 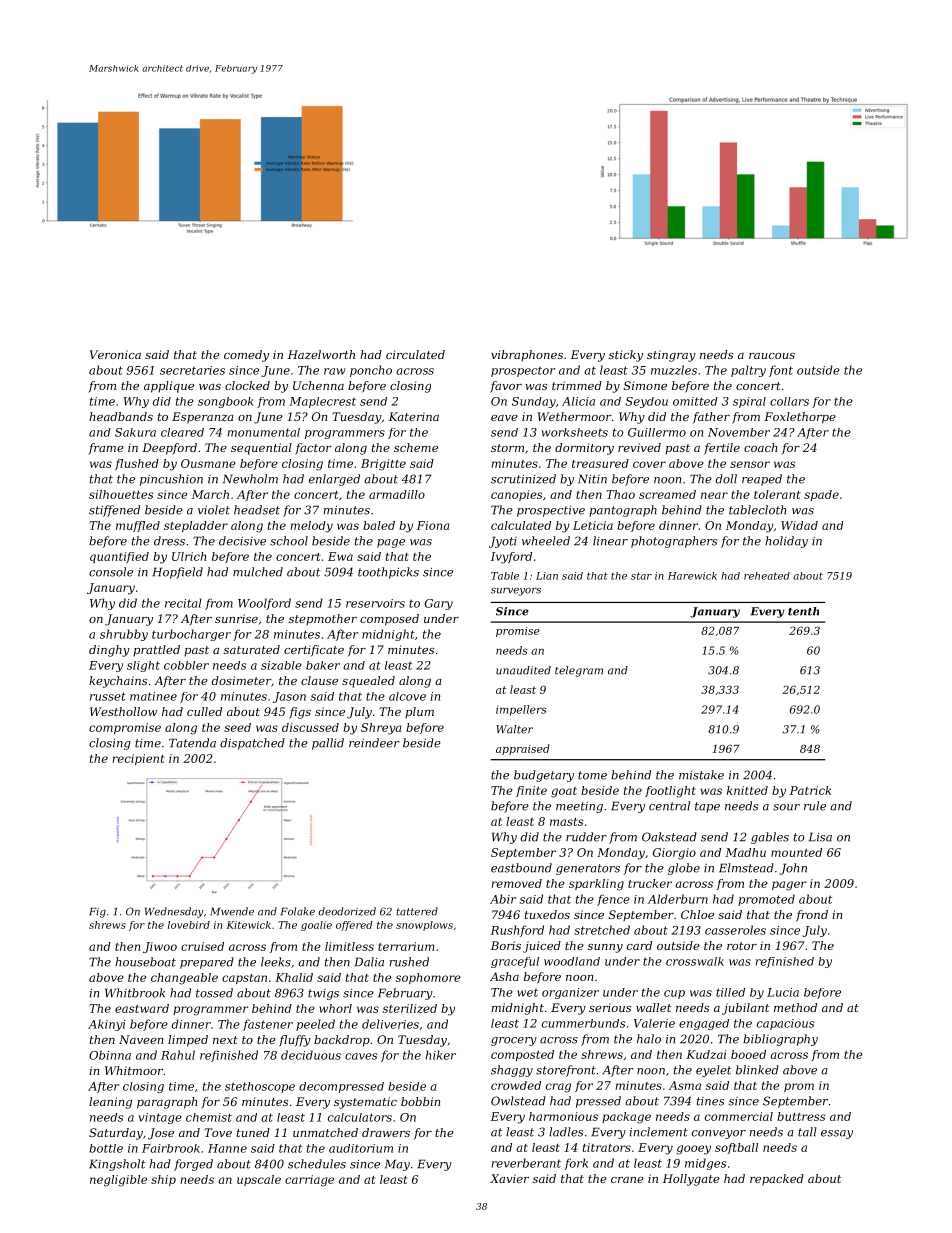 I want to click on Obinna, so click(x=110, y=1055).
